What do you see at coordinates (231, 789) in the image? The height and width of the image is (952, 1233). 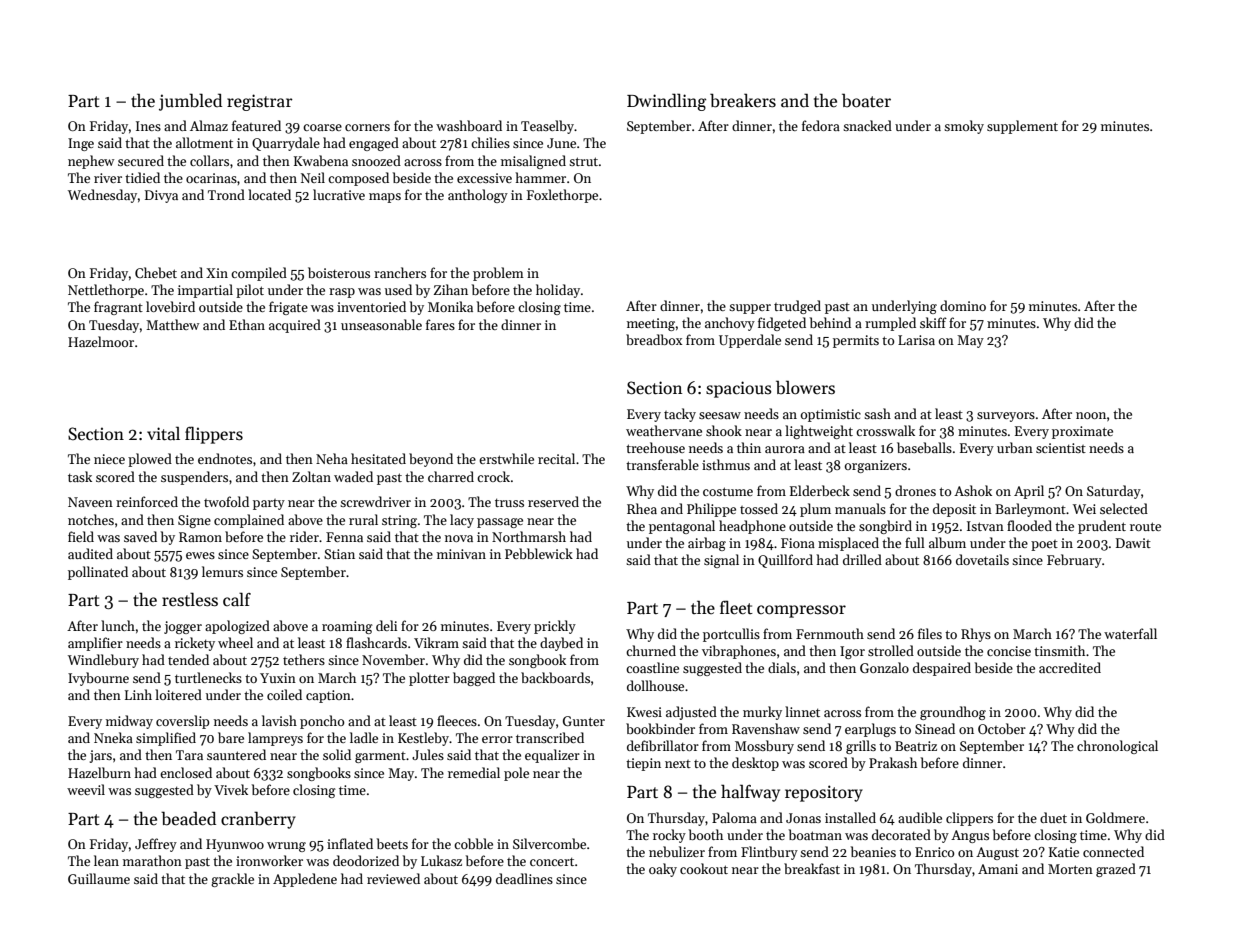 I see `Vivek` at bounding box center [231, 789].
